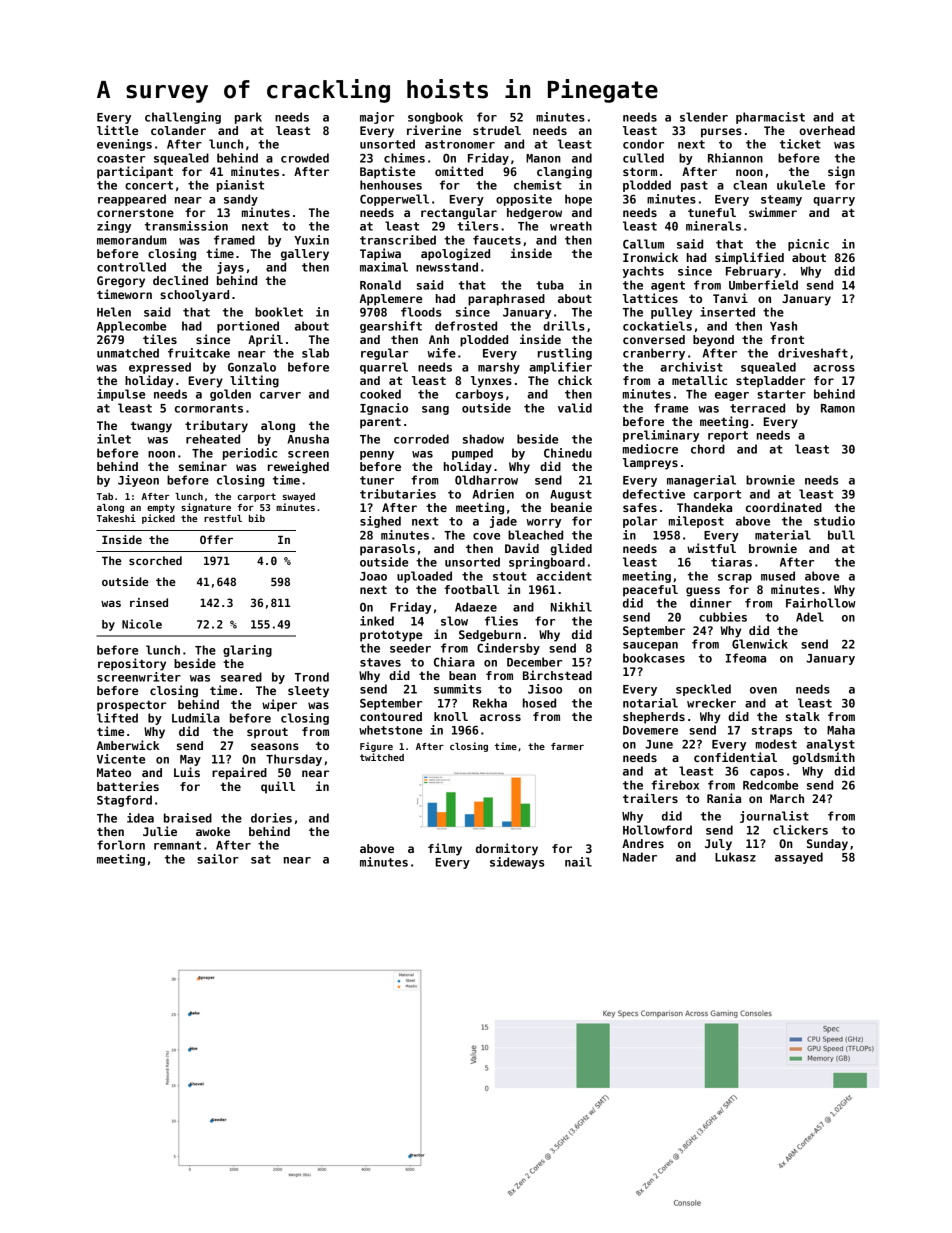  Describe the element at coordinates (643, 843) in the image. I see `Andres` at that location.
